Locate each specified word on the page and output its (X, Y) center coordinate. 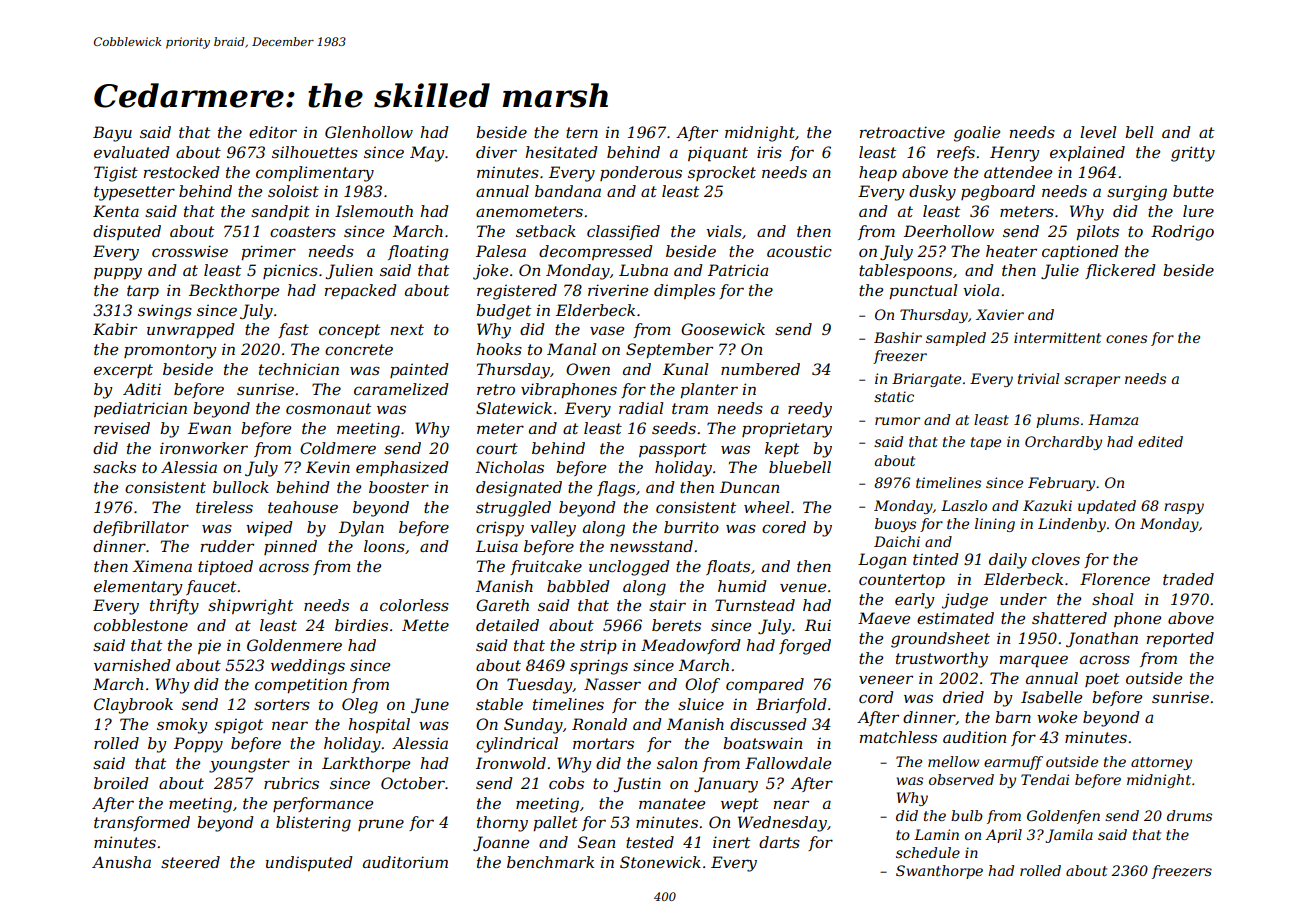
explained (1087, 153)
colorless (414, 605)
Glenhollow (369, 132)
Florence (1115, 579)
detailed (507, 625)
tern (582, 132)
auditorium (405, 862)
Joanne (501, 843)
